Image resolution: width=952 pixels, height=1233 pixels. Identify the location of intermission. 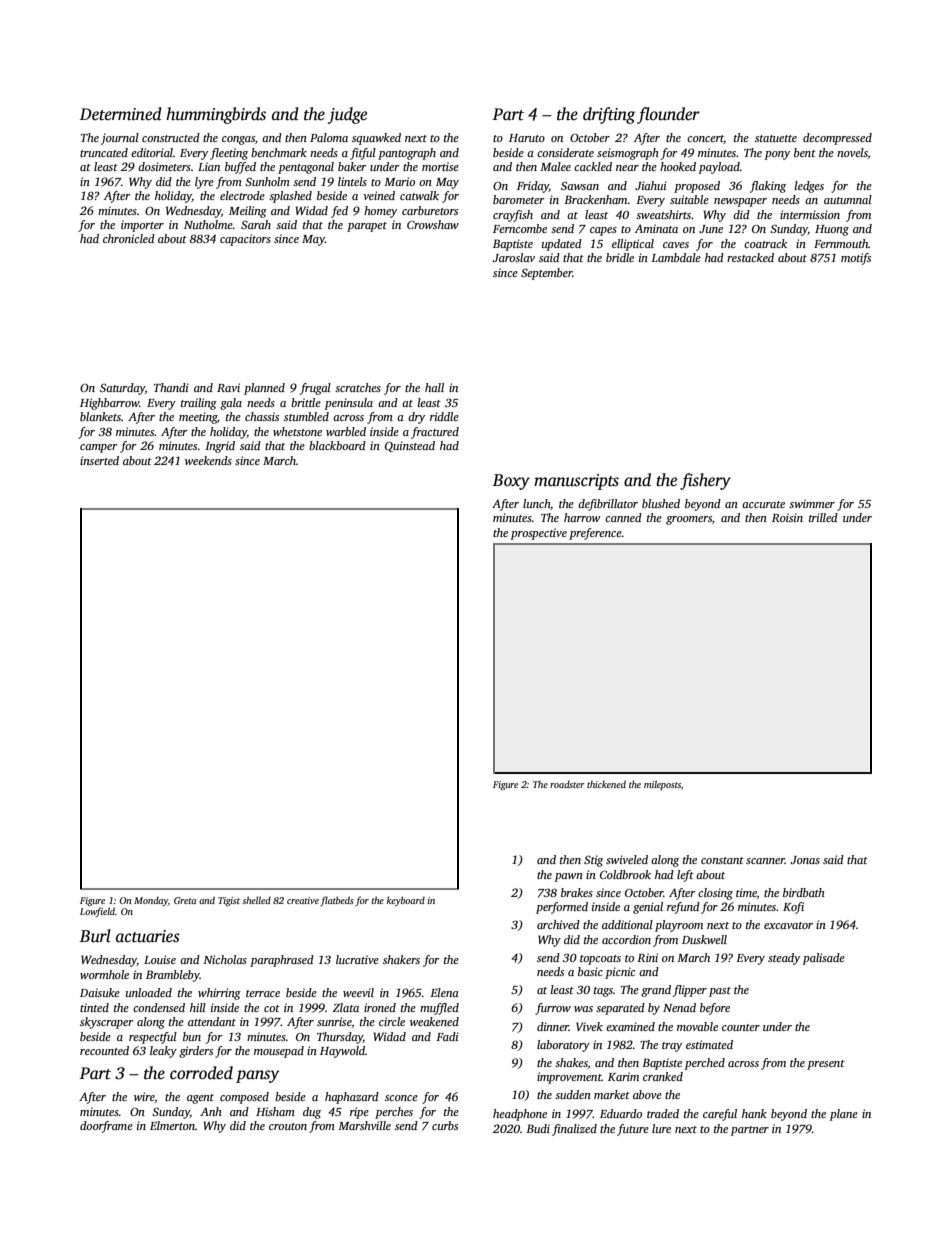
(810, 214).
